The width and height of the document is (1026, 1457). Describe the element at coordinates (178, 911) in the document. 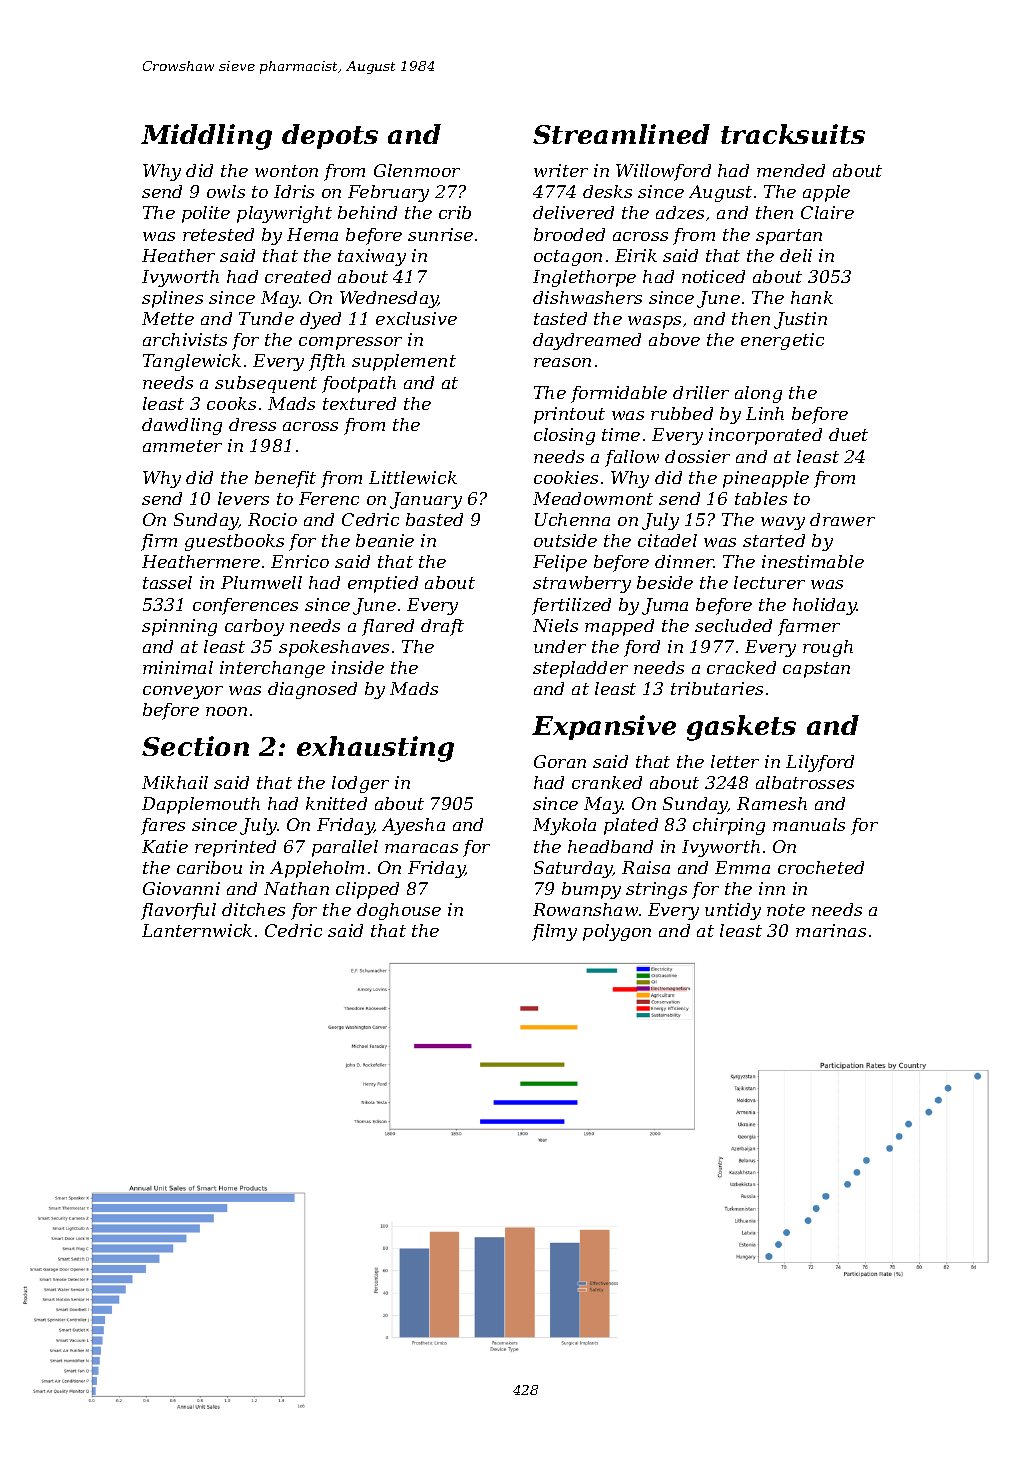

I see `flavorful` at that location.
